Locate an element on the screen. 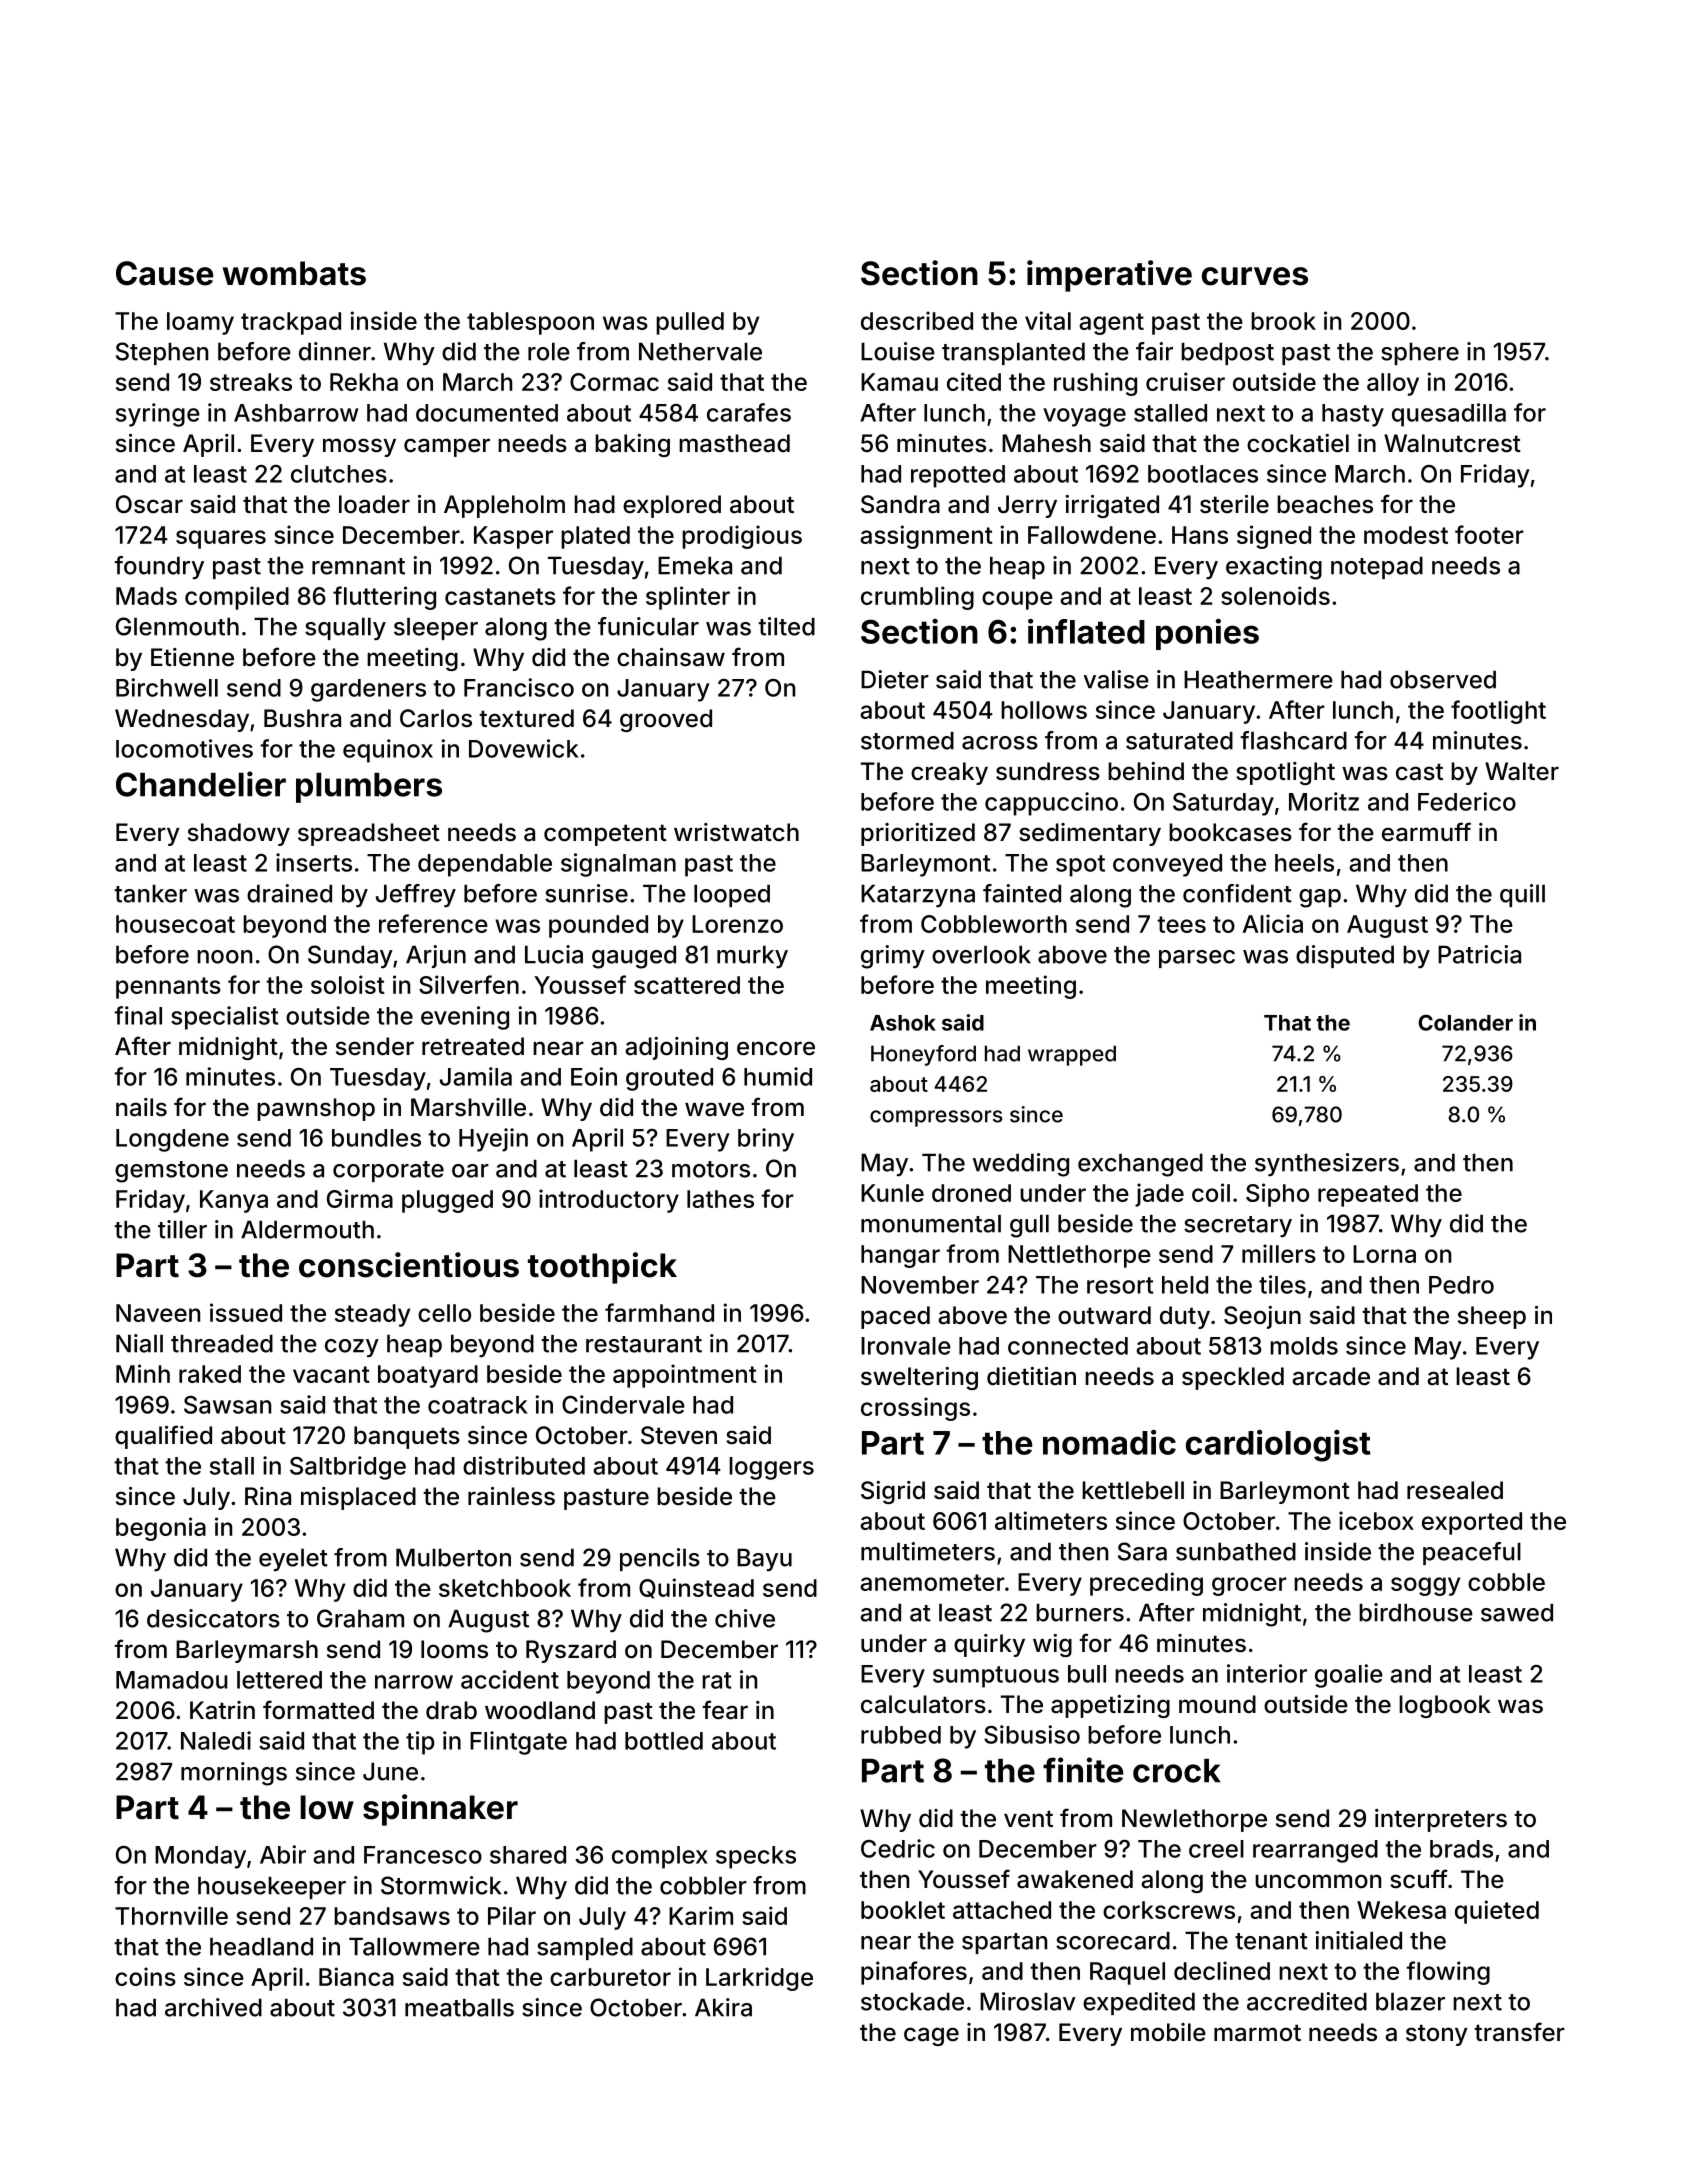 The height and width of the screenshot is (2178, 1683). tablespoon is located at coordinates (530, 323).
